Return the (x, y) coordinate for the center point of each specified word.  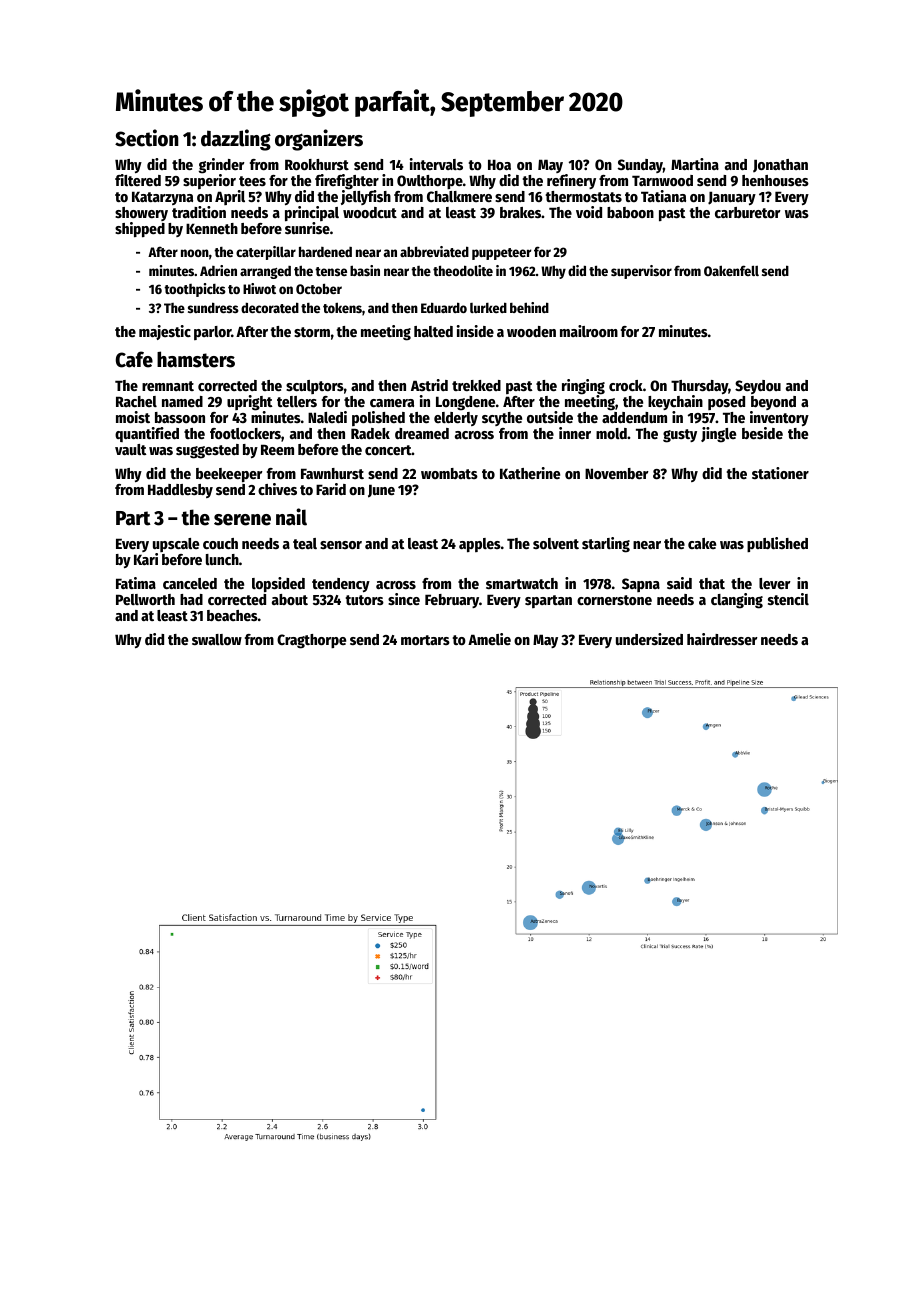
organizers (319, 140)
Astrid (429, 385)
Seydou (758, 387)
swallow (217, 639)
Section (147, 138)
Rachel (136, 401)
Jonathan (780, 165)
